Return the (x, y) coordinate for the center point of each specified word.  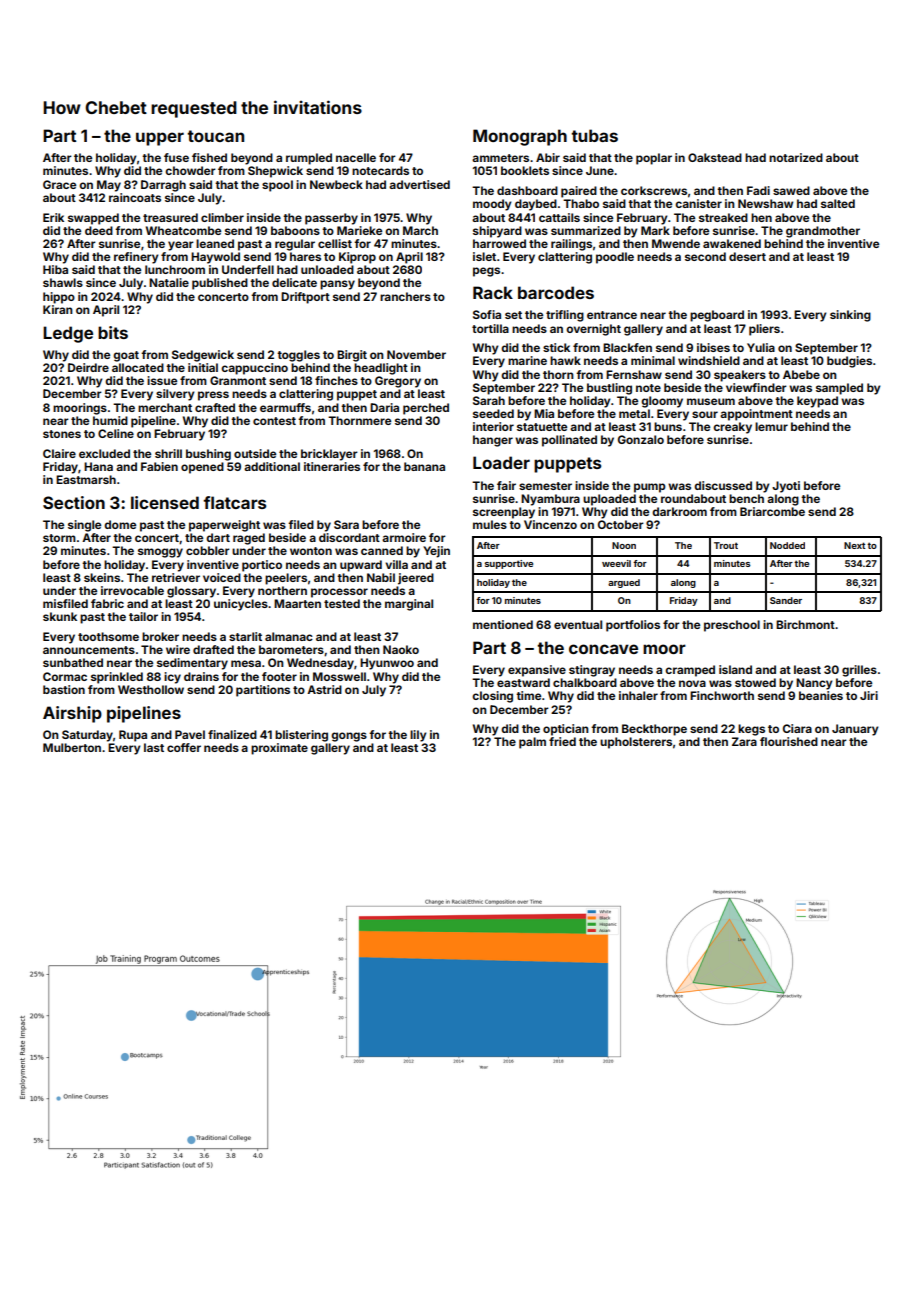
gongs (349, 737)
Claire (59, 453)
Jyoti (786, 487)
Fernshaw (634, 374)
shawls (63, 282)
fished (209, 157)
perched (426, 409)
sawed (791, 190)
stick (556, 347)
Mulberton (72, 747)
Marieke (359, 230)
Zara (744, 741)
